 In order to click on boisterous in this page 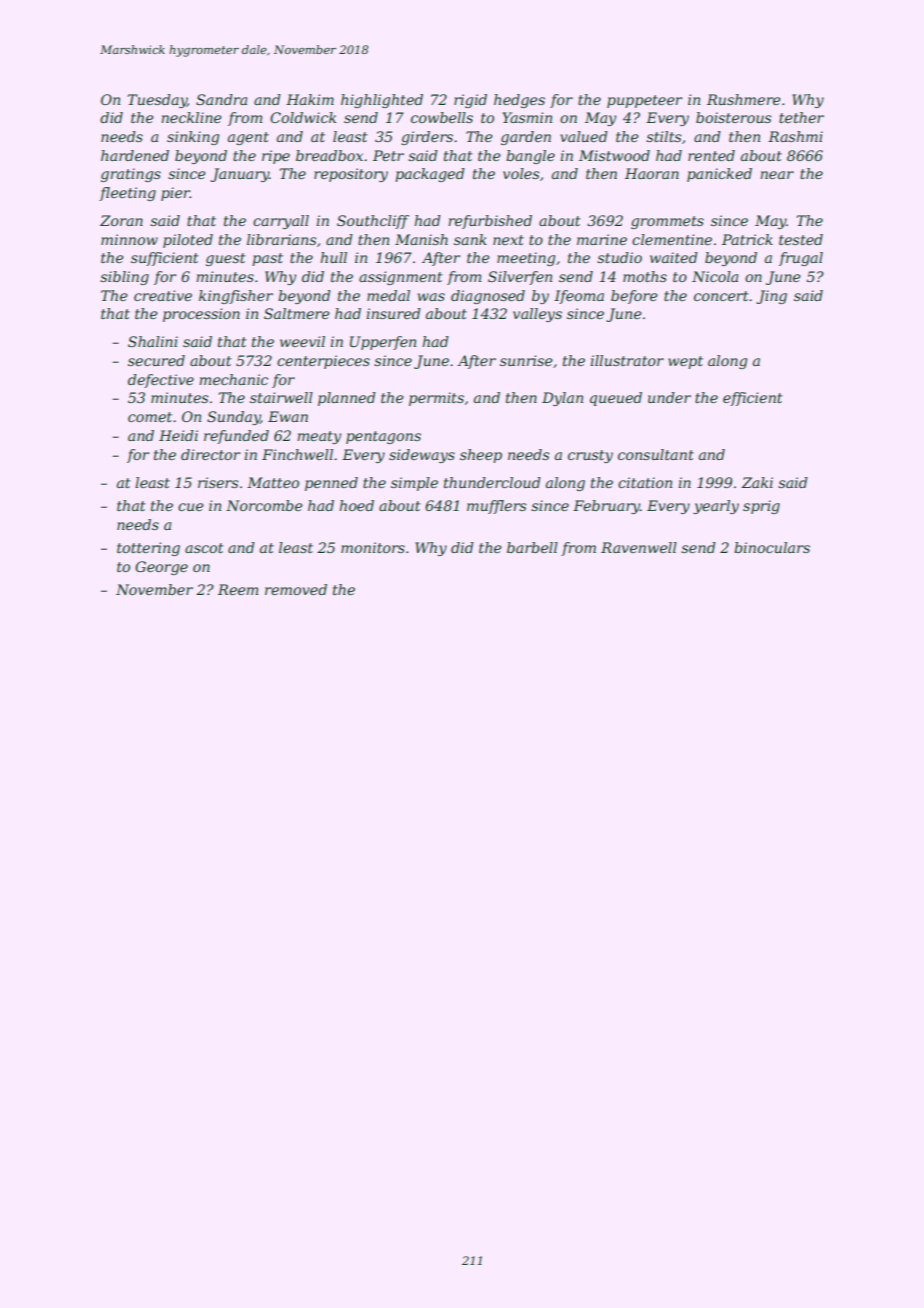, I will do `click(733, 117)`.
